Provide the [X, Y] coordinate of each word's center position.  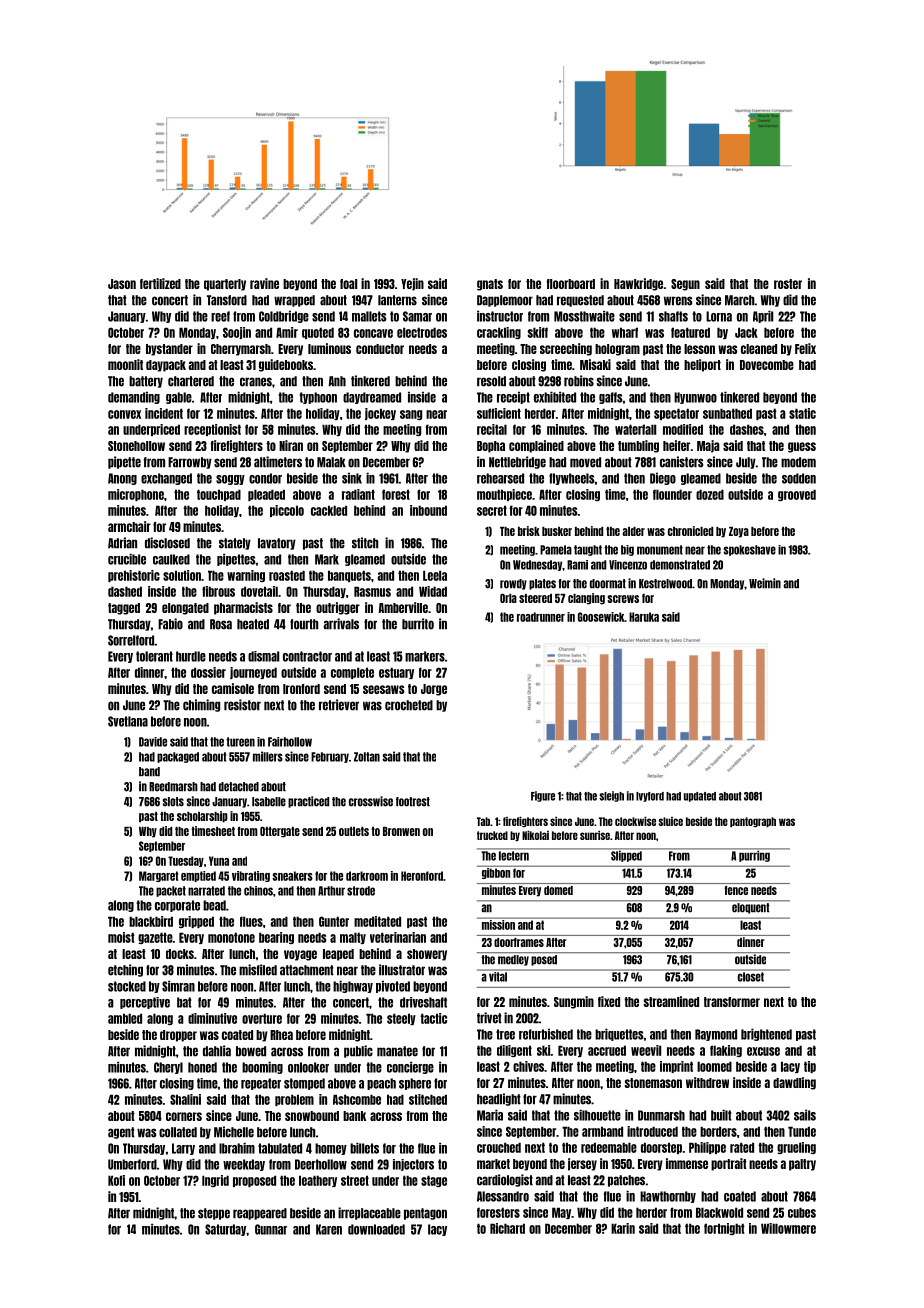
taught [588, 550]
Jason [122, 284]
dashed [125, 591]
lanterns [397, 300]
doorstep [661, 1148]
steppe [214, 1214]
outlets [354, 831]
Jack [746, 332]
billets [364, 1148]
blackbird [151, 921]
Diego [663, 478]
